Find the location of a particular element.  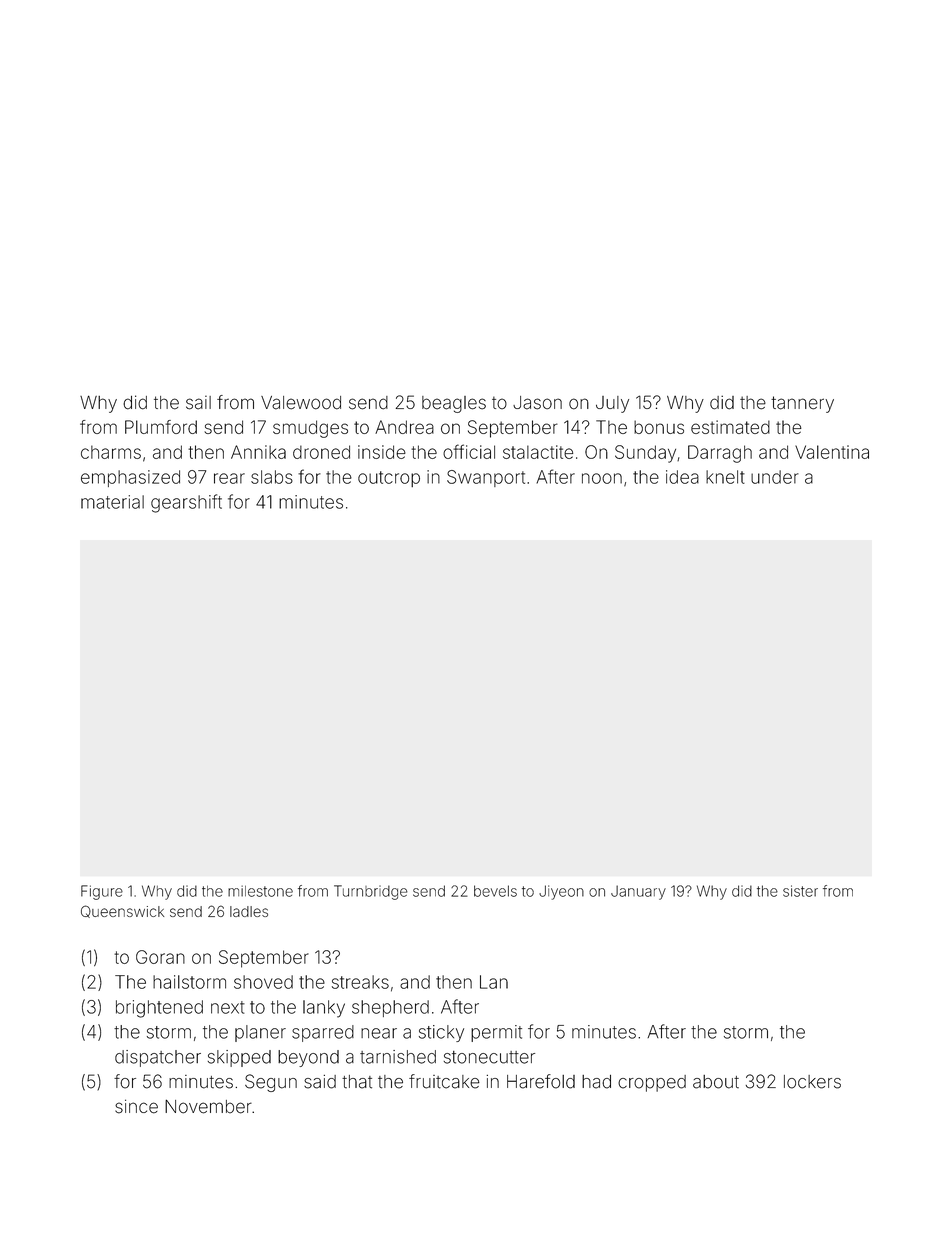

tannery is located at coordinates (802, 404).
